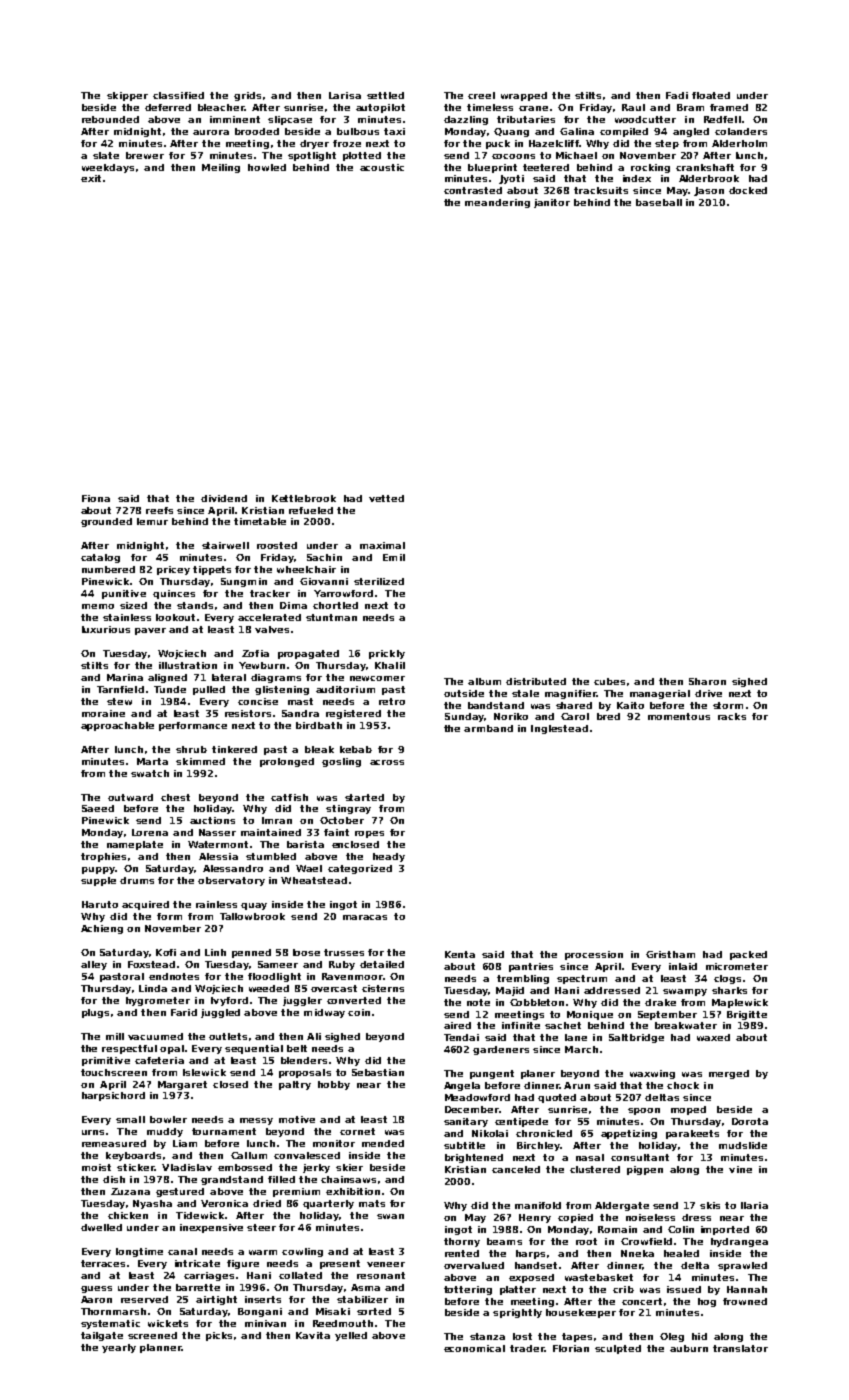 This document has width=849, height=1400. I want to click on ropes, so click(369, 834).
